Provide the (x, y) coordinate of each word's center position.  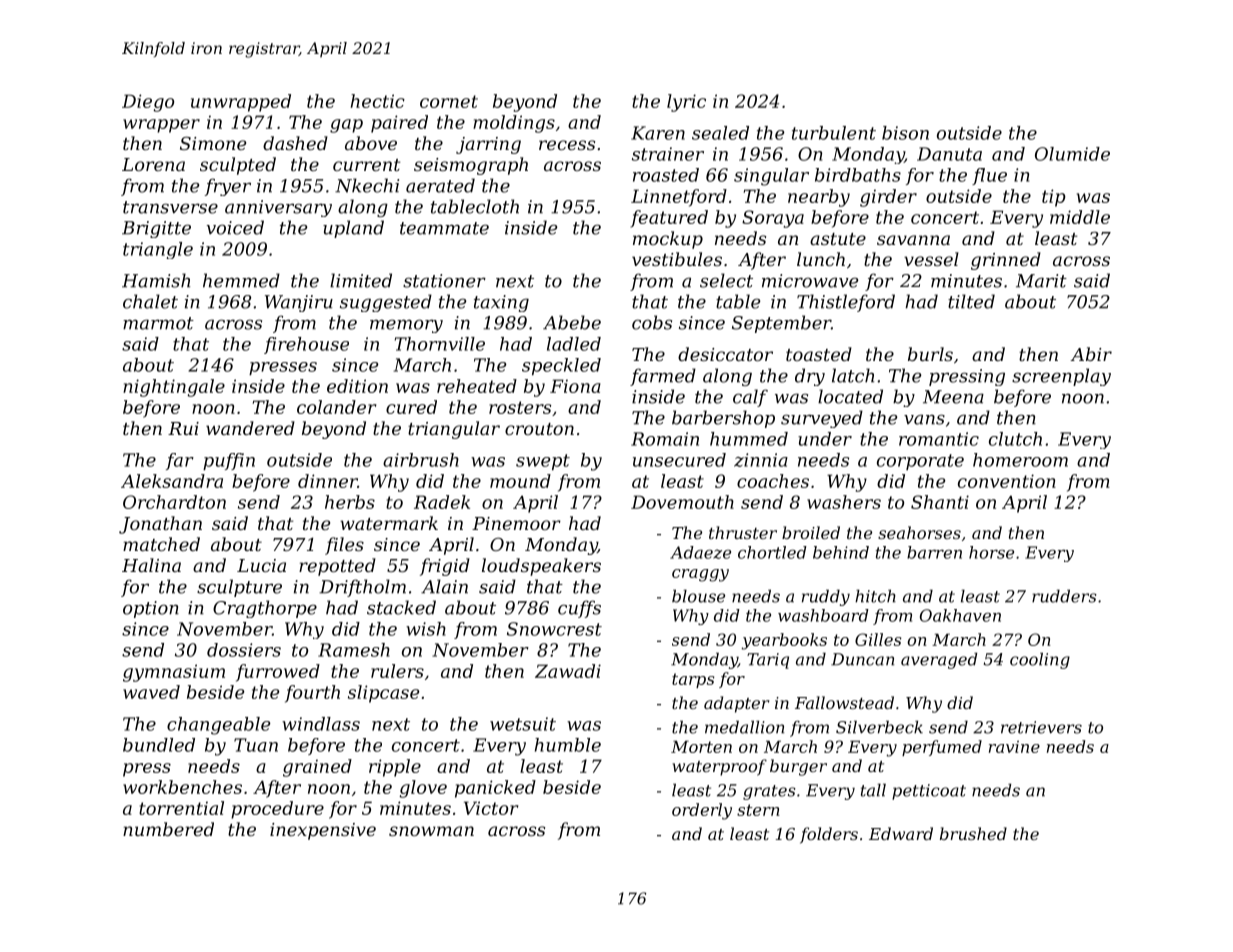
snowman (431, 831)
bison (905, 133)
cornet (449, 101)
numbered (168, 829)
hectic (378, 101)
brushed (973, 833)
